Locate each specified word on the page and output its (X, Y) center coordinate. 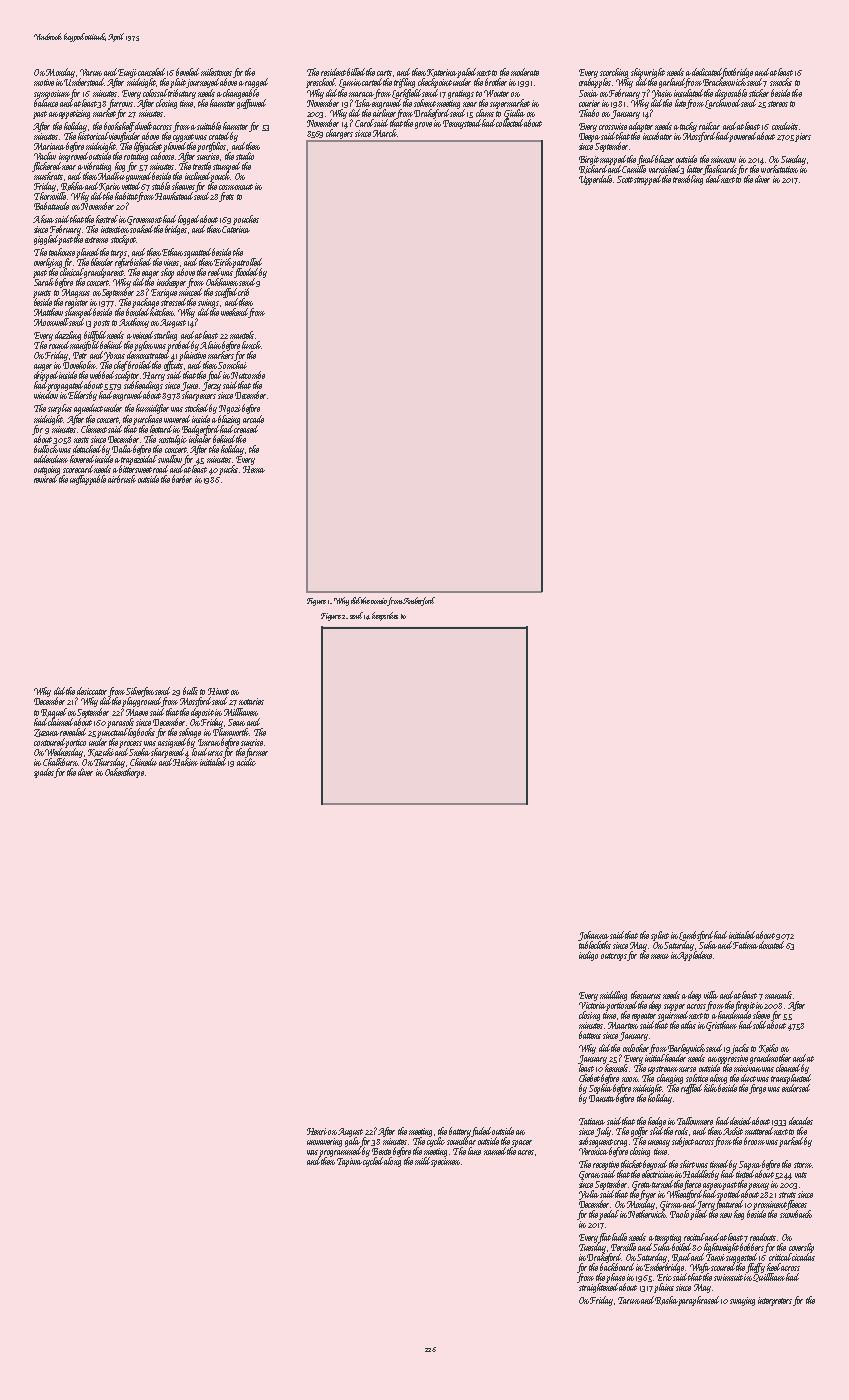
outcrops (614, 957)
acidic (246, 762)
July (603, 1132)
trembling (688, 180)
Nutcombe (248, 375)
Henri (317, 1131)
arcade (253, 419)
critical (780, 1257)
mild (423, 1161)
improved (73, 157)
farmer (256, 753)
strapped (647, 180)
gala (352, 1142)
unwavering (324, 1142)
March (384, 133)
